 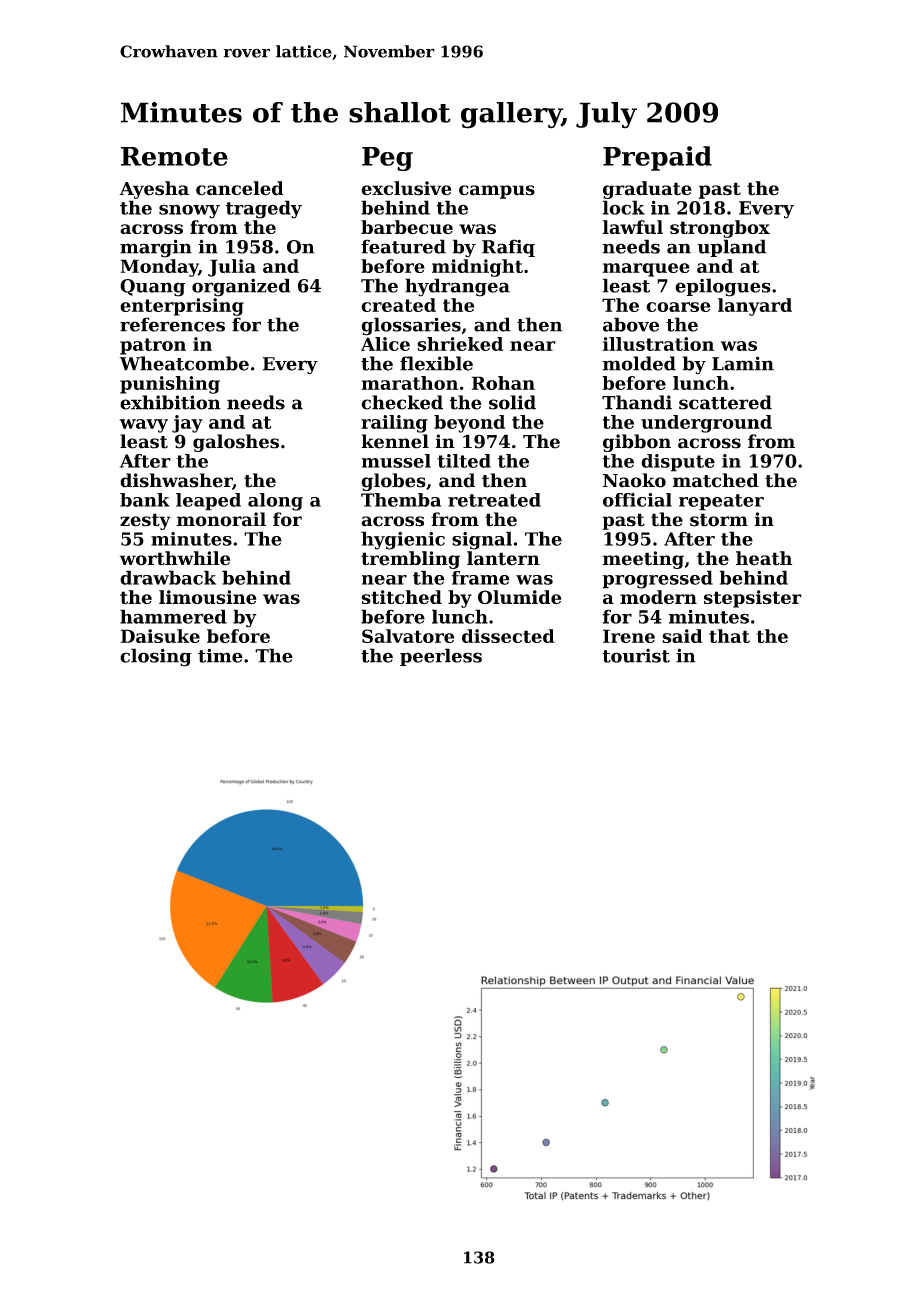 What do you see at coordinates (174, 156) in the screenshot?
I see `Remote` at bounding box center [174, 156].
